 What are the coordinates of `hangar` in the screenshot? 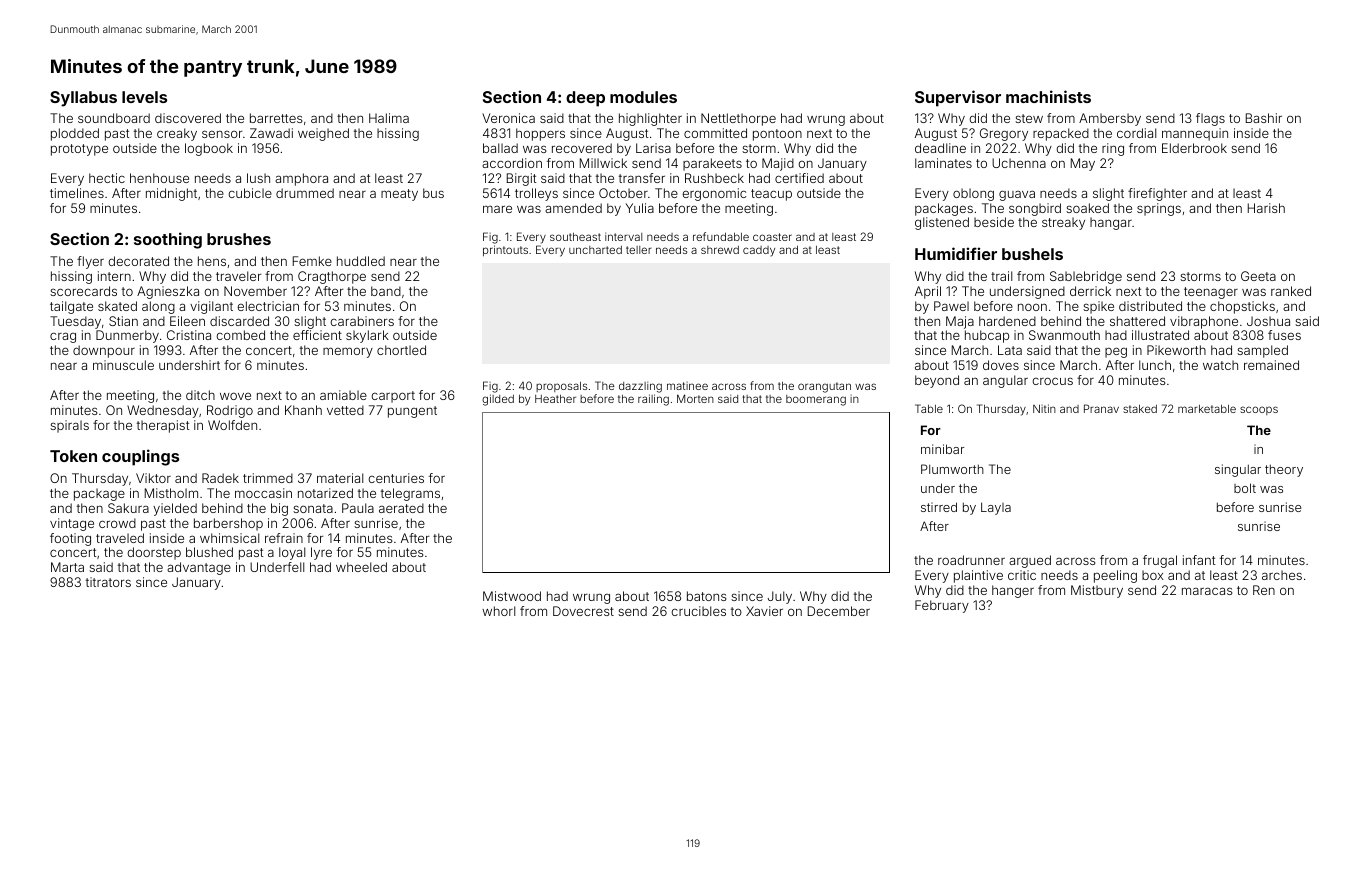 It's located at (1111, 223).
